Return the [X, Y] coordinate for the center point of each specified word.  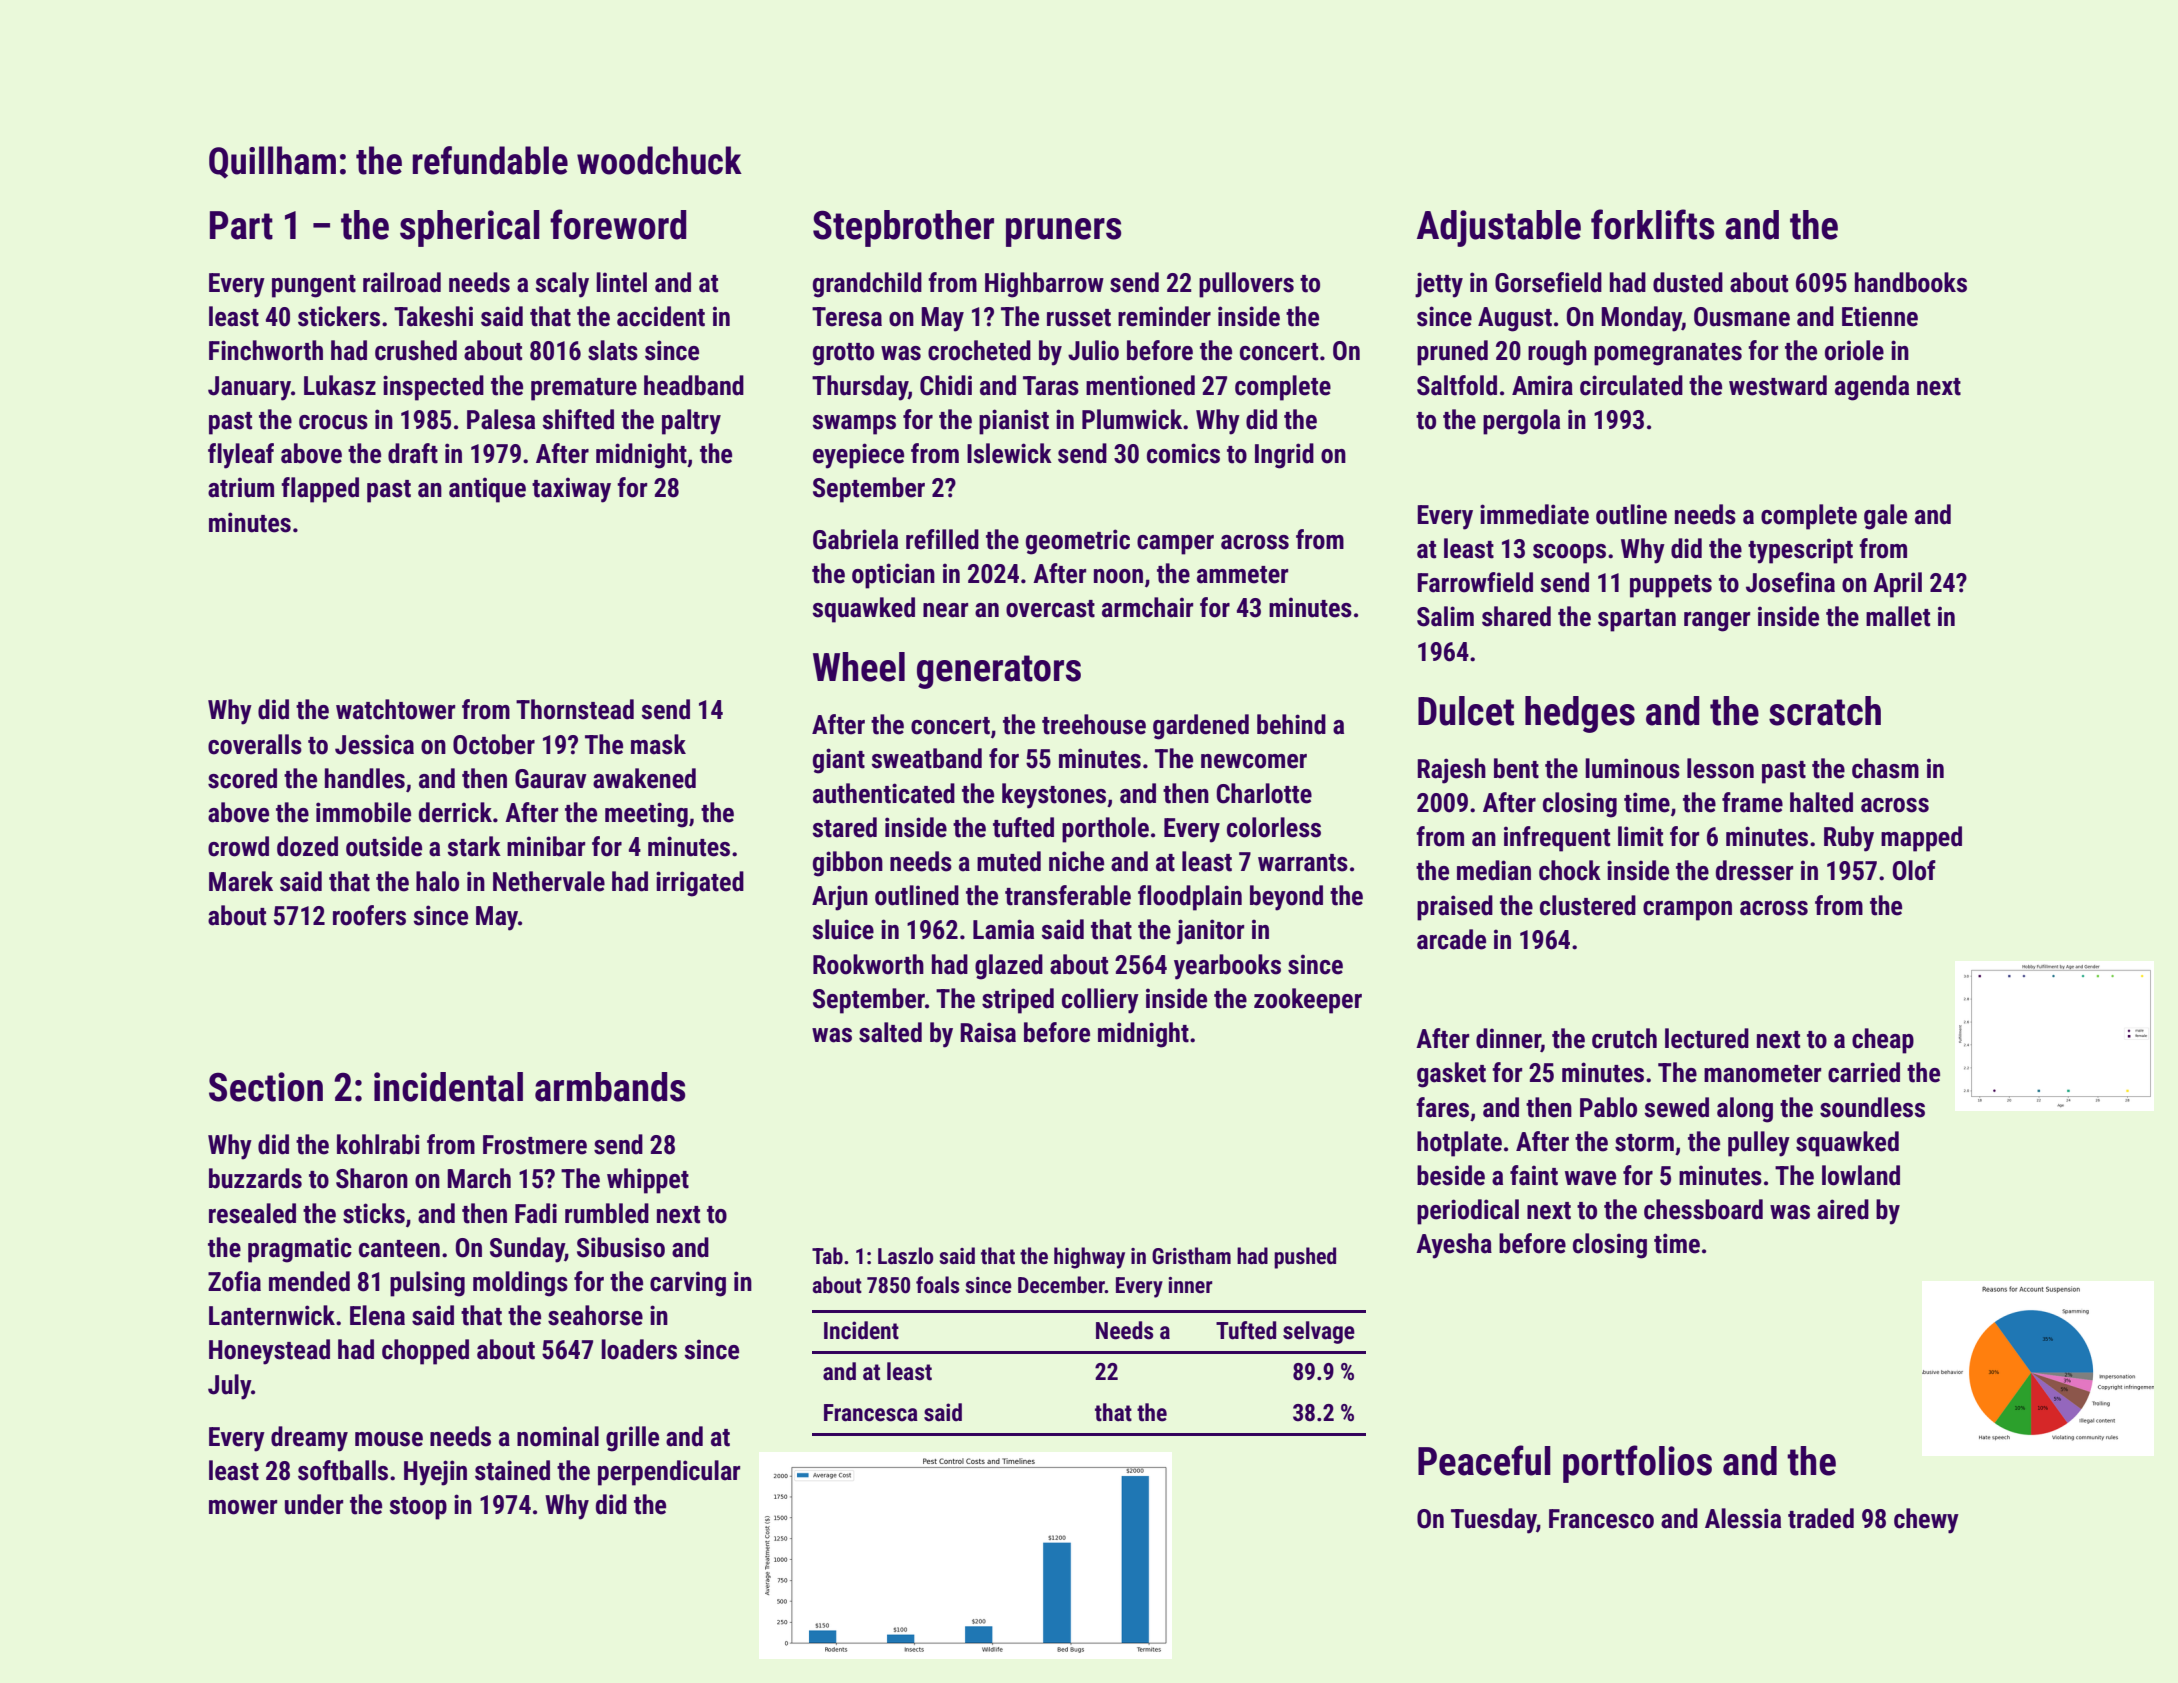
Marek [241, 881]
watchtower [396, 709]
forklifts [1652, 224]
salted [890, 1032]
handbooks [1911, 282]
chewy [1926, 1521]
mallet [1898, 616]
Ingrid [1284, 456]
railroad [402, 282]
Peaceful [1484, 1460]
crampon [1687, 911]
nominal [558, 1436]
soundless [1872, 1107]
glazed [1009, 967]
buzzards [255, 1178]
